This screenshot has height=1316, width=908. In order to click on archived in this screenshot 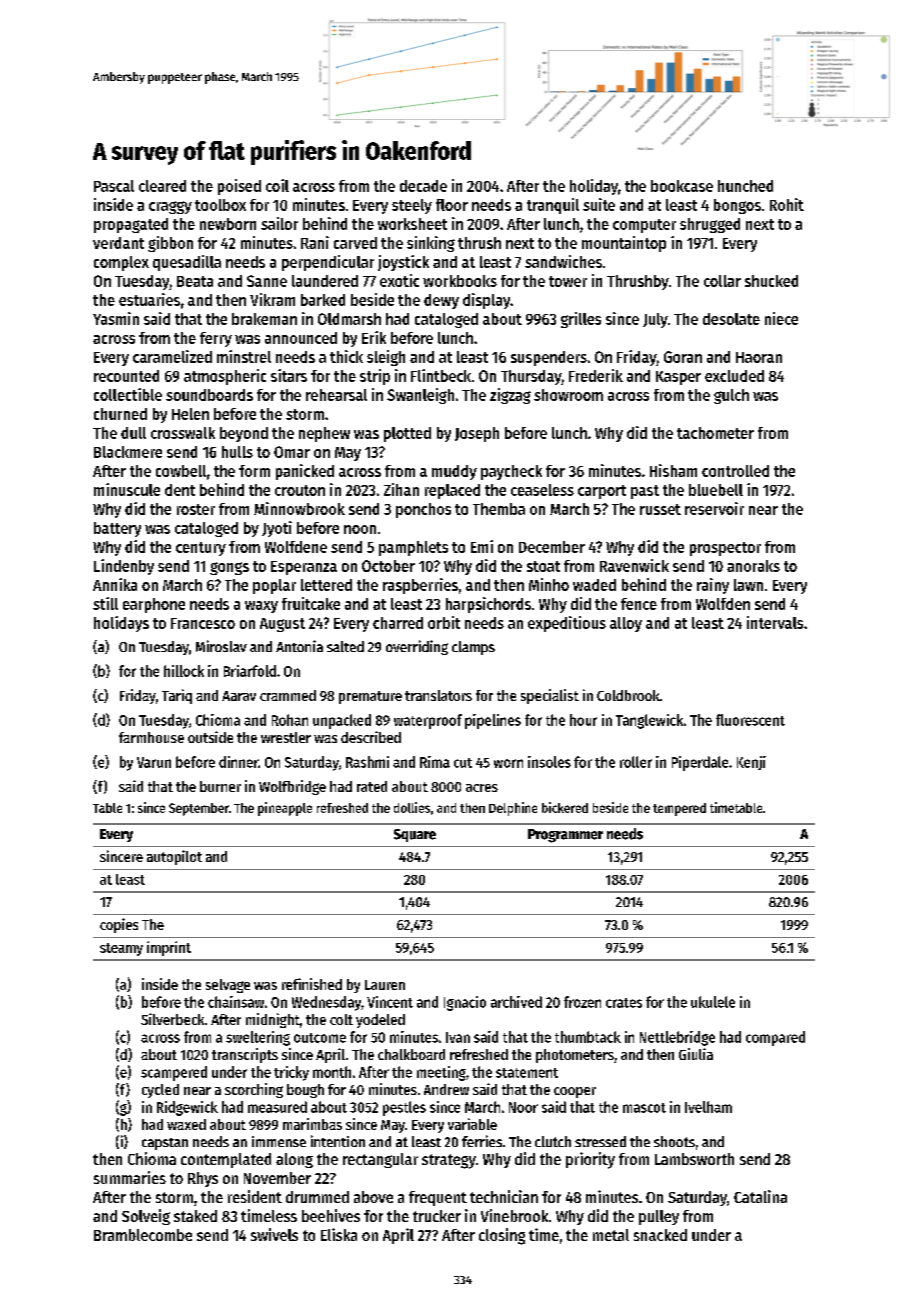, I will do `click(516, 1002)`.
